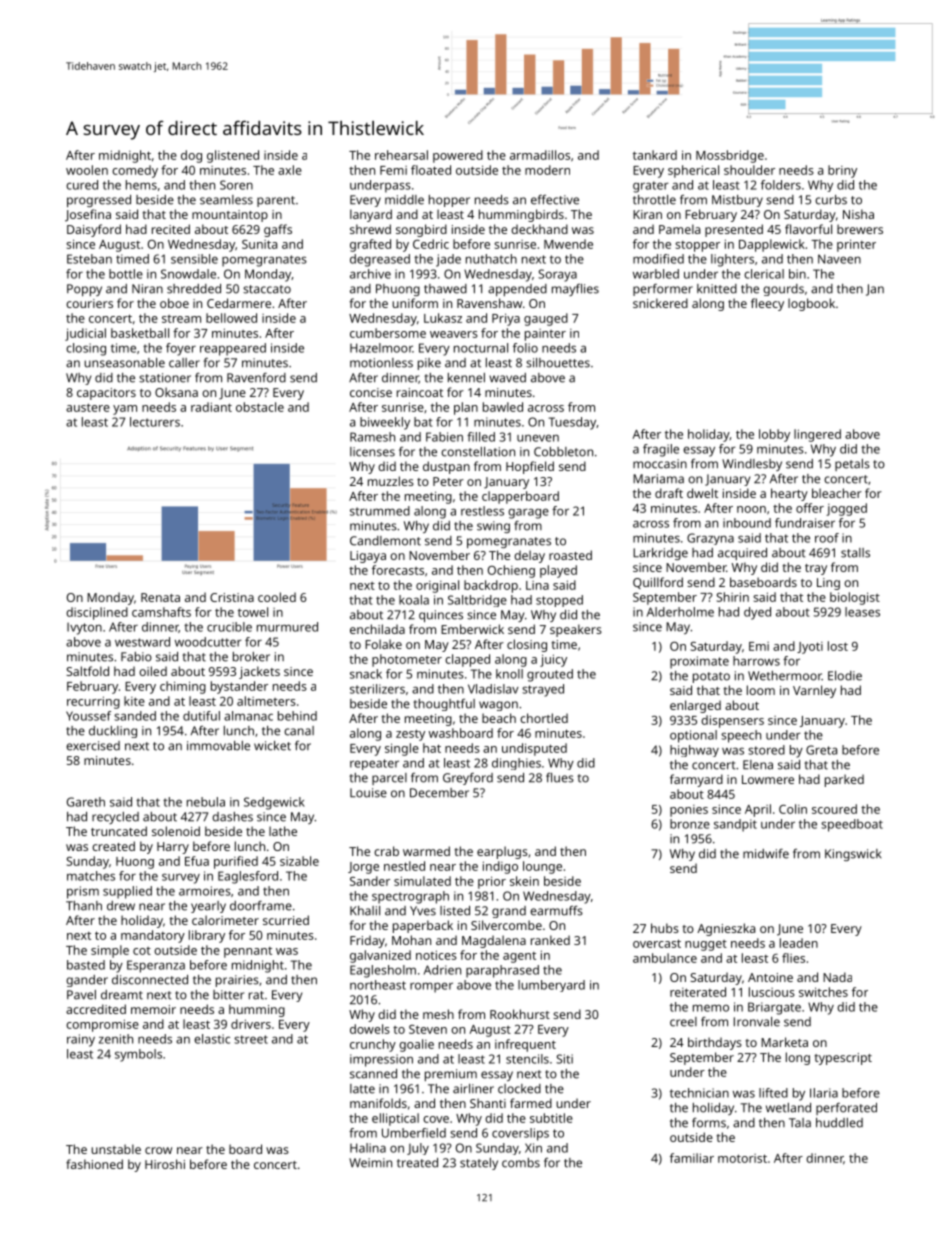 The width and height of the document is (952, 1233). What do you see at coordinates (509, 912) in the document?
I see `grand` at bounding box center [509, 912].
